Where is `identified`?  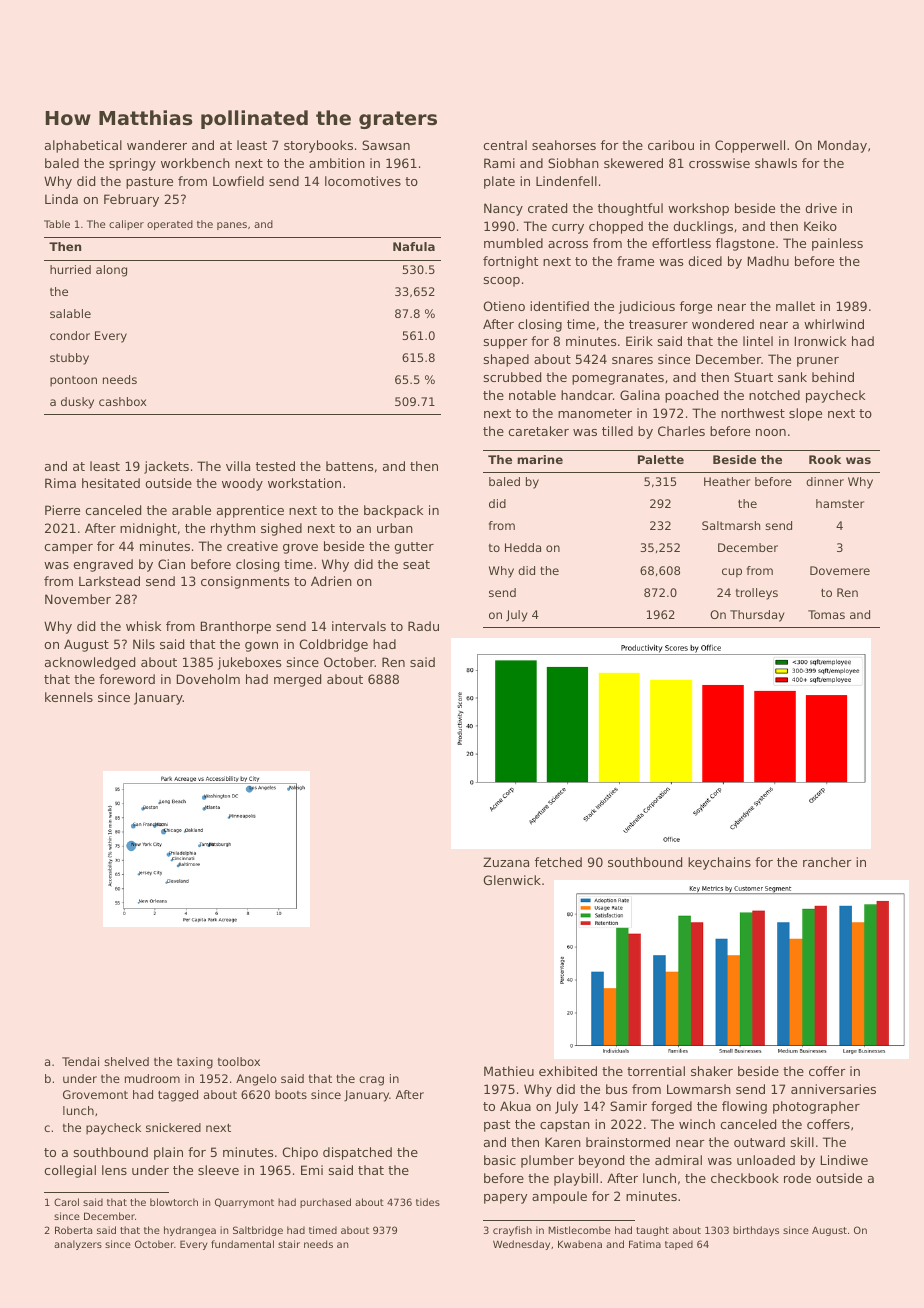 identified is located at coordinates (559, 306).
